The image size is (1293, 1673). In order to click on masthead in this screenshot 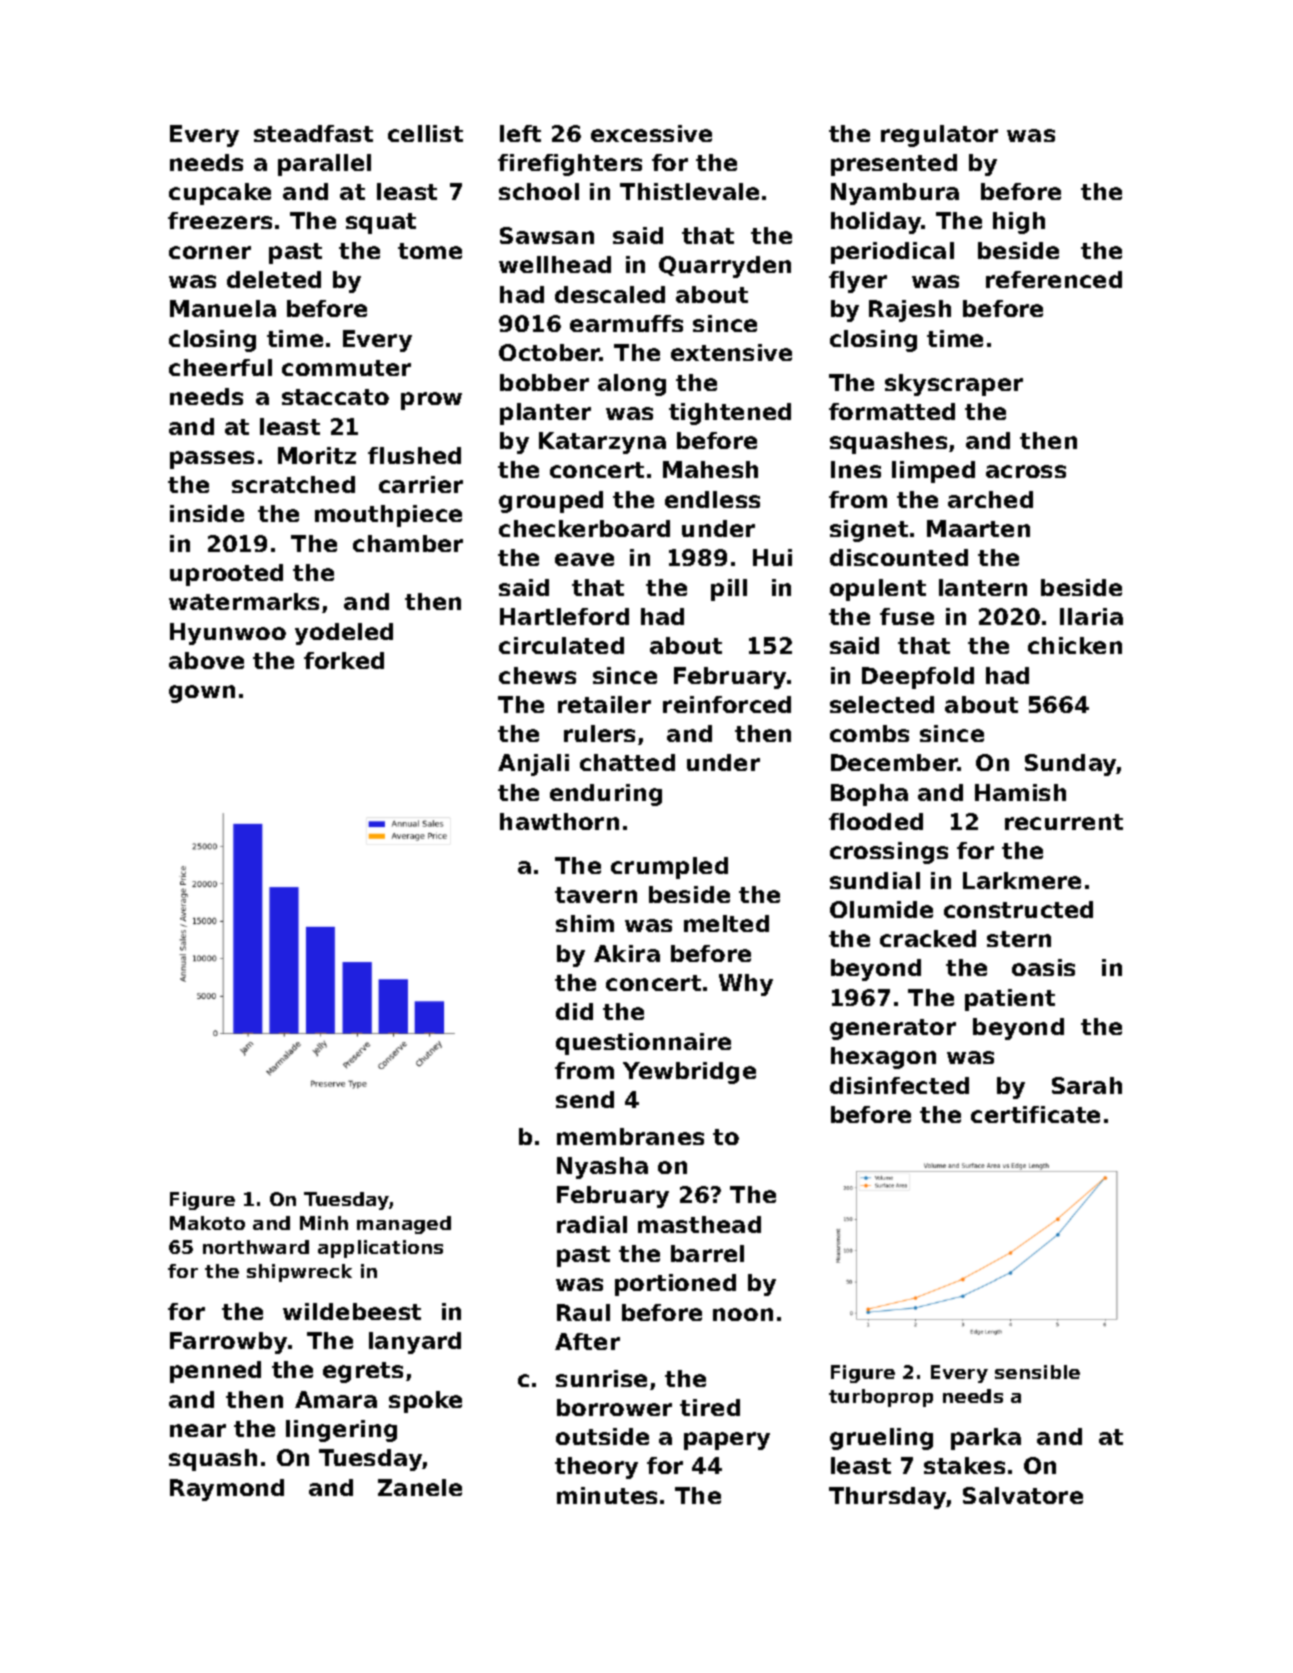, I will do `click(699, 1224)`.
